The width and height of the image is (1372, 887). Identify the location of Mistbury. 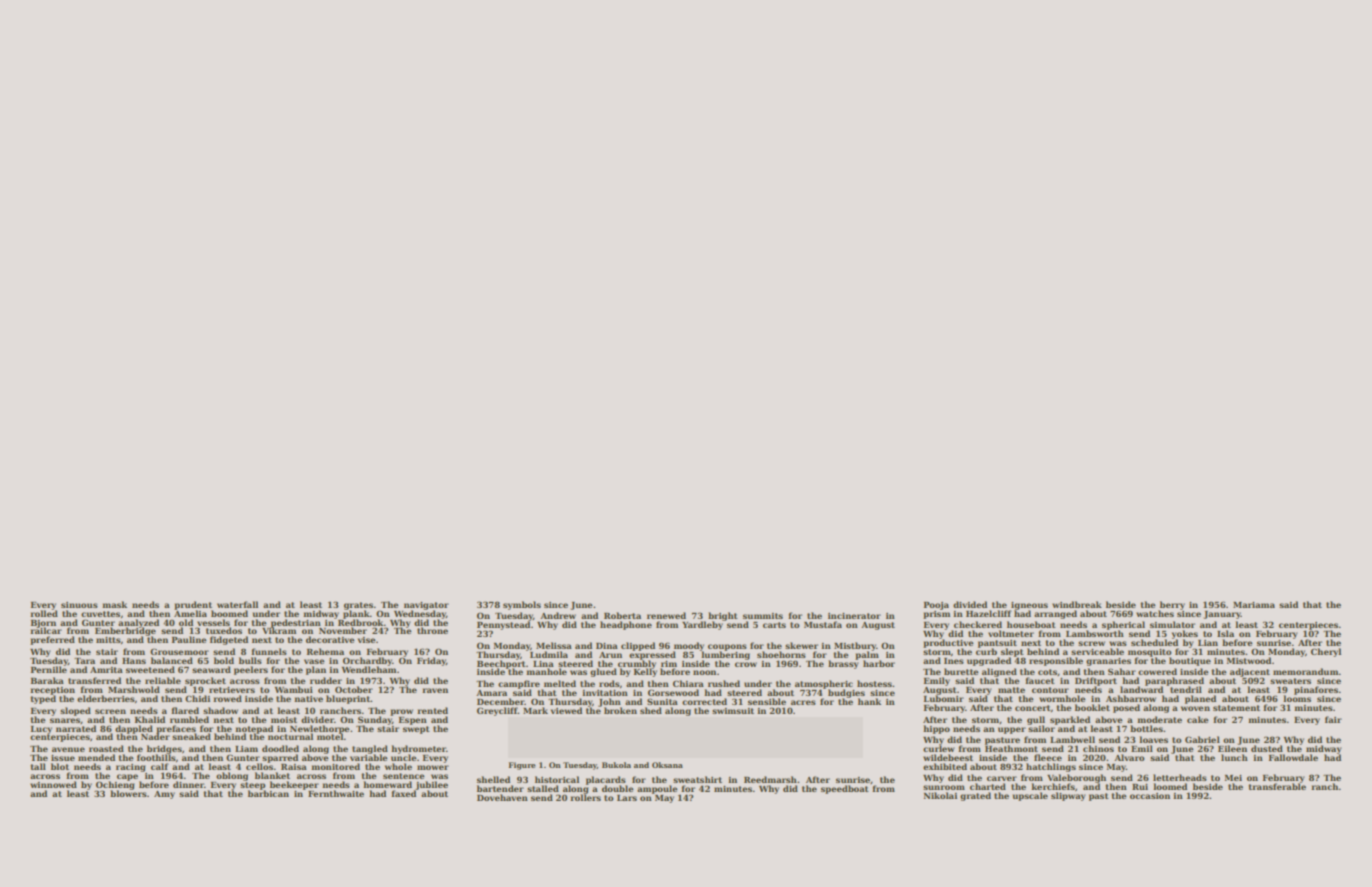
(855, 646).
